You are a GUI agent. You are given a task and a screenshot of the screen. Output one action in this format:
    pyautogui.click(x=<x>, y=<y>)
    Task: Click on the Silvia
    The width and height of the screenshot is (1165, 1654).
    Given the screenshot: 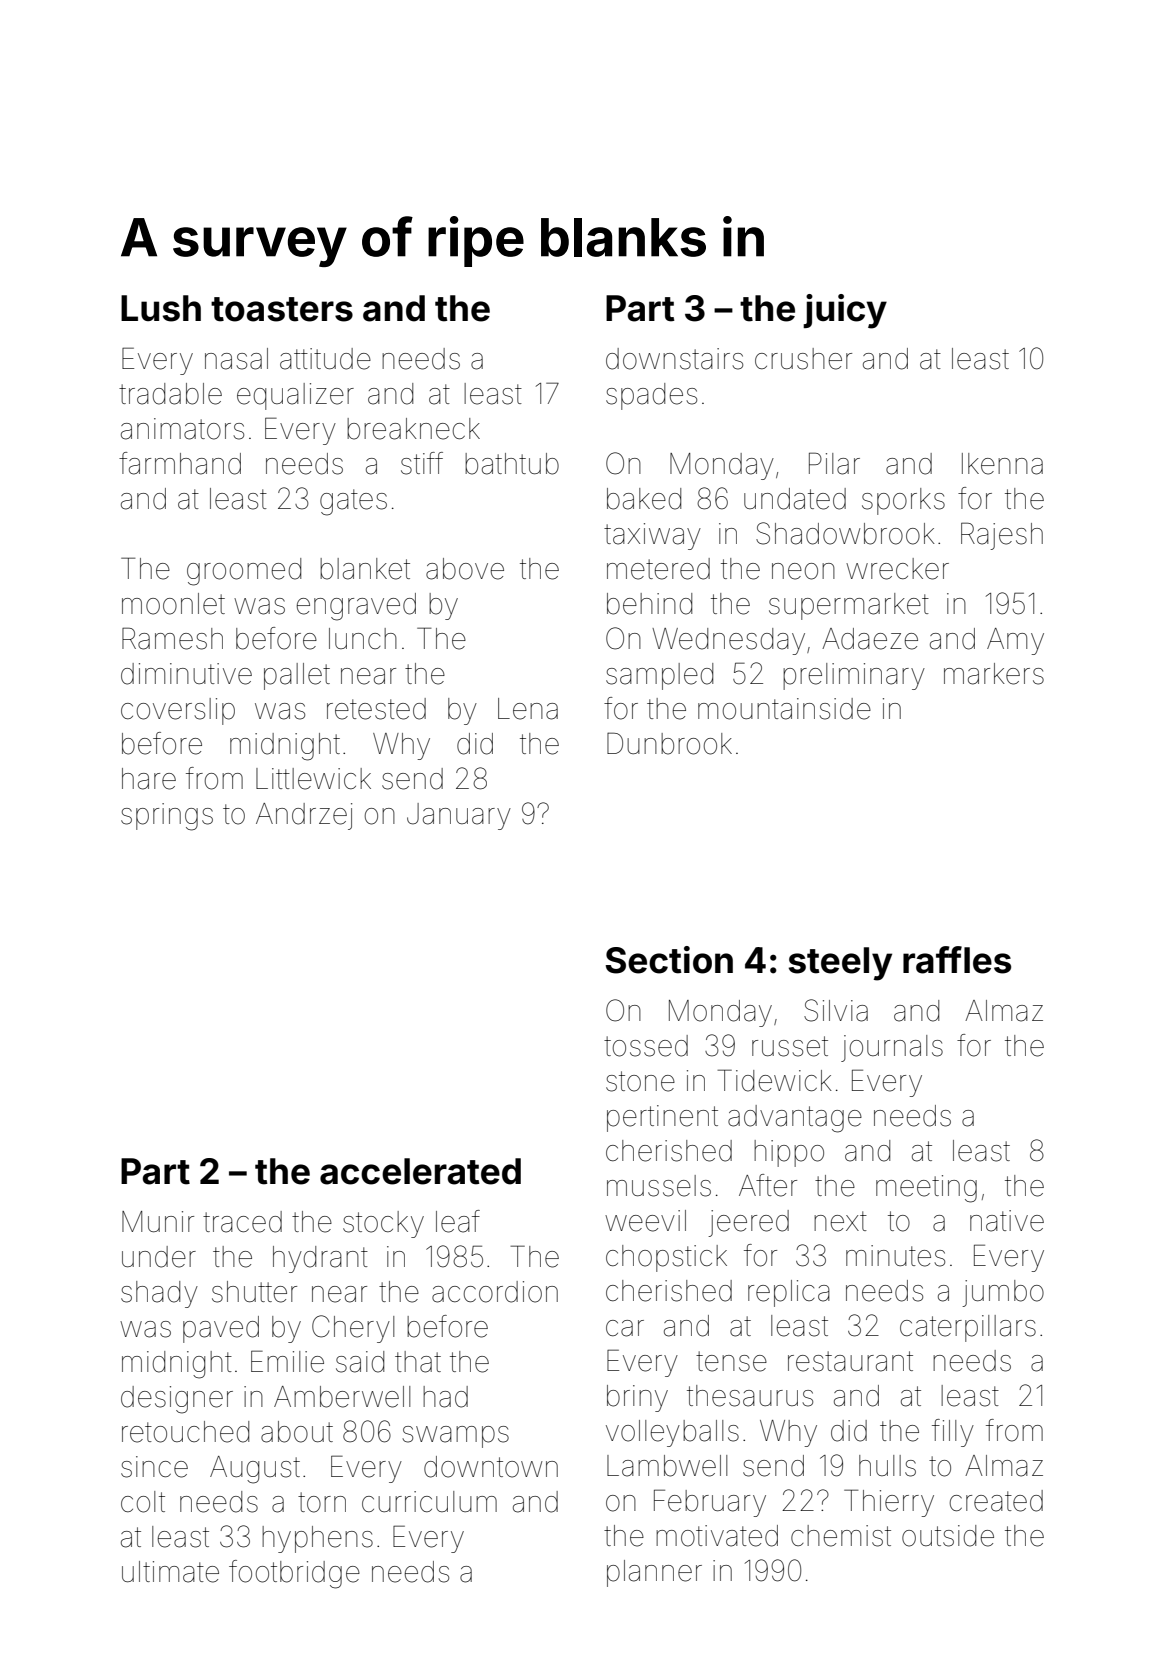 What is the action you would take?
    pyautogui.click(x=836, y=1010)
